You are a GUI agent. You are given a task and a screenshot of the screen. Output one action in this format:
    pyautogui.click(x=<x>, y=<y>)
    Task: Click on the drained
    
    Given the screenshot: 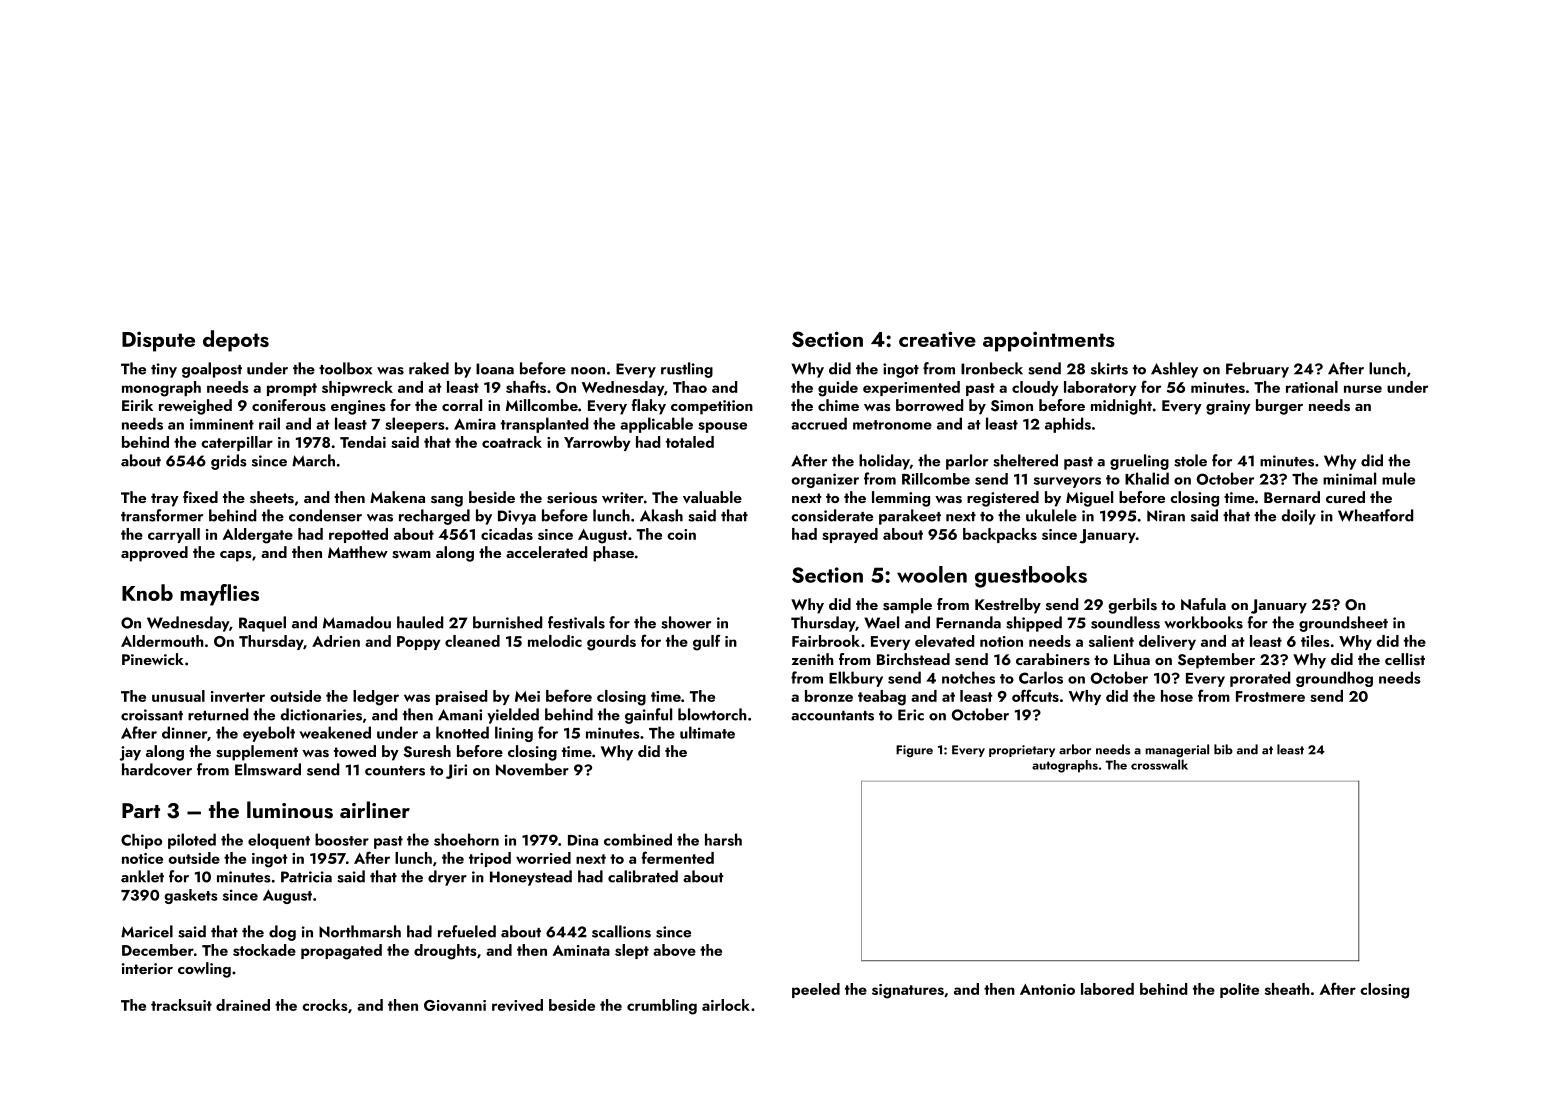 What is the action you would take?
    pyautogui.click(x=243, y=1005)
